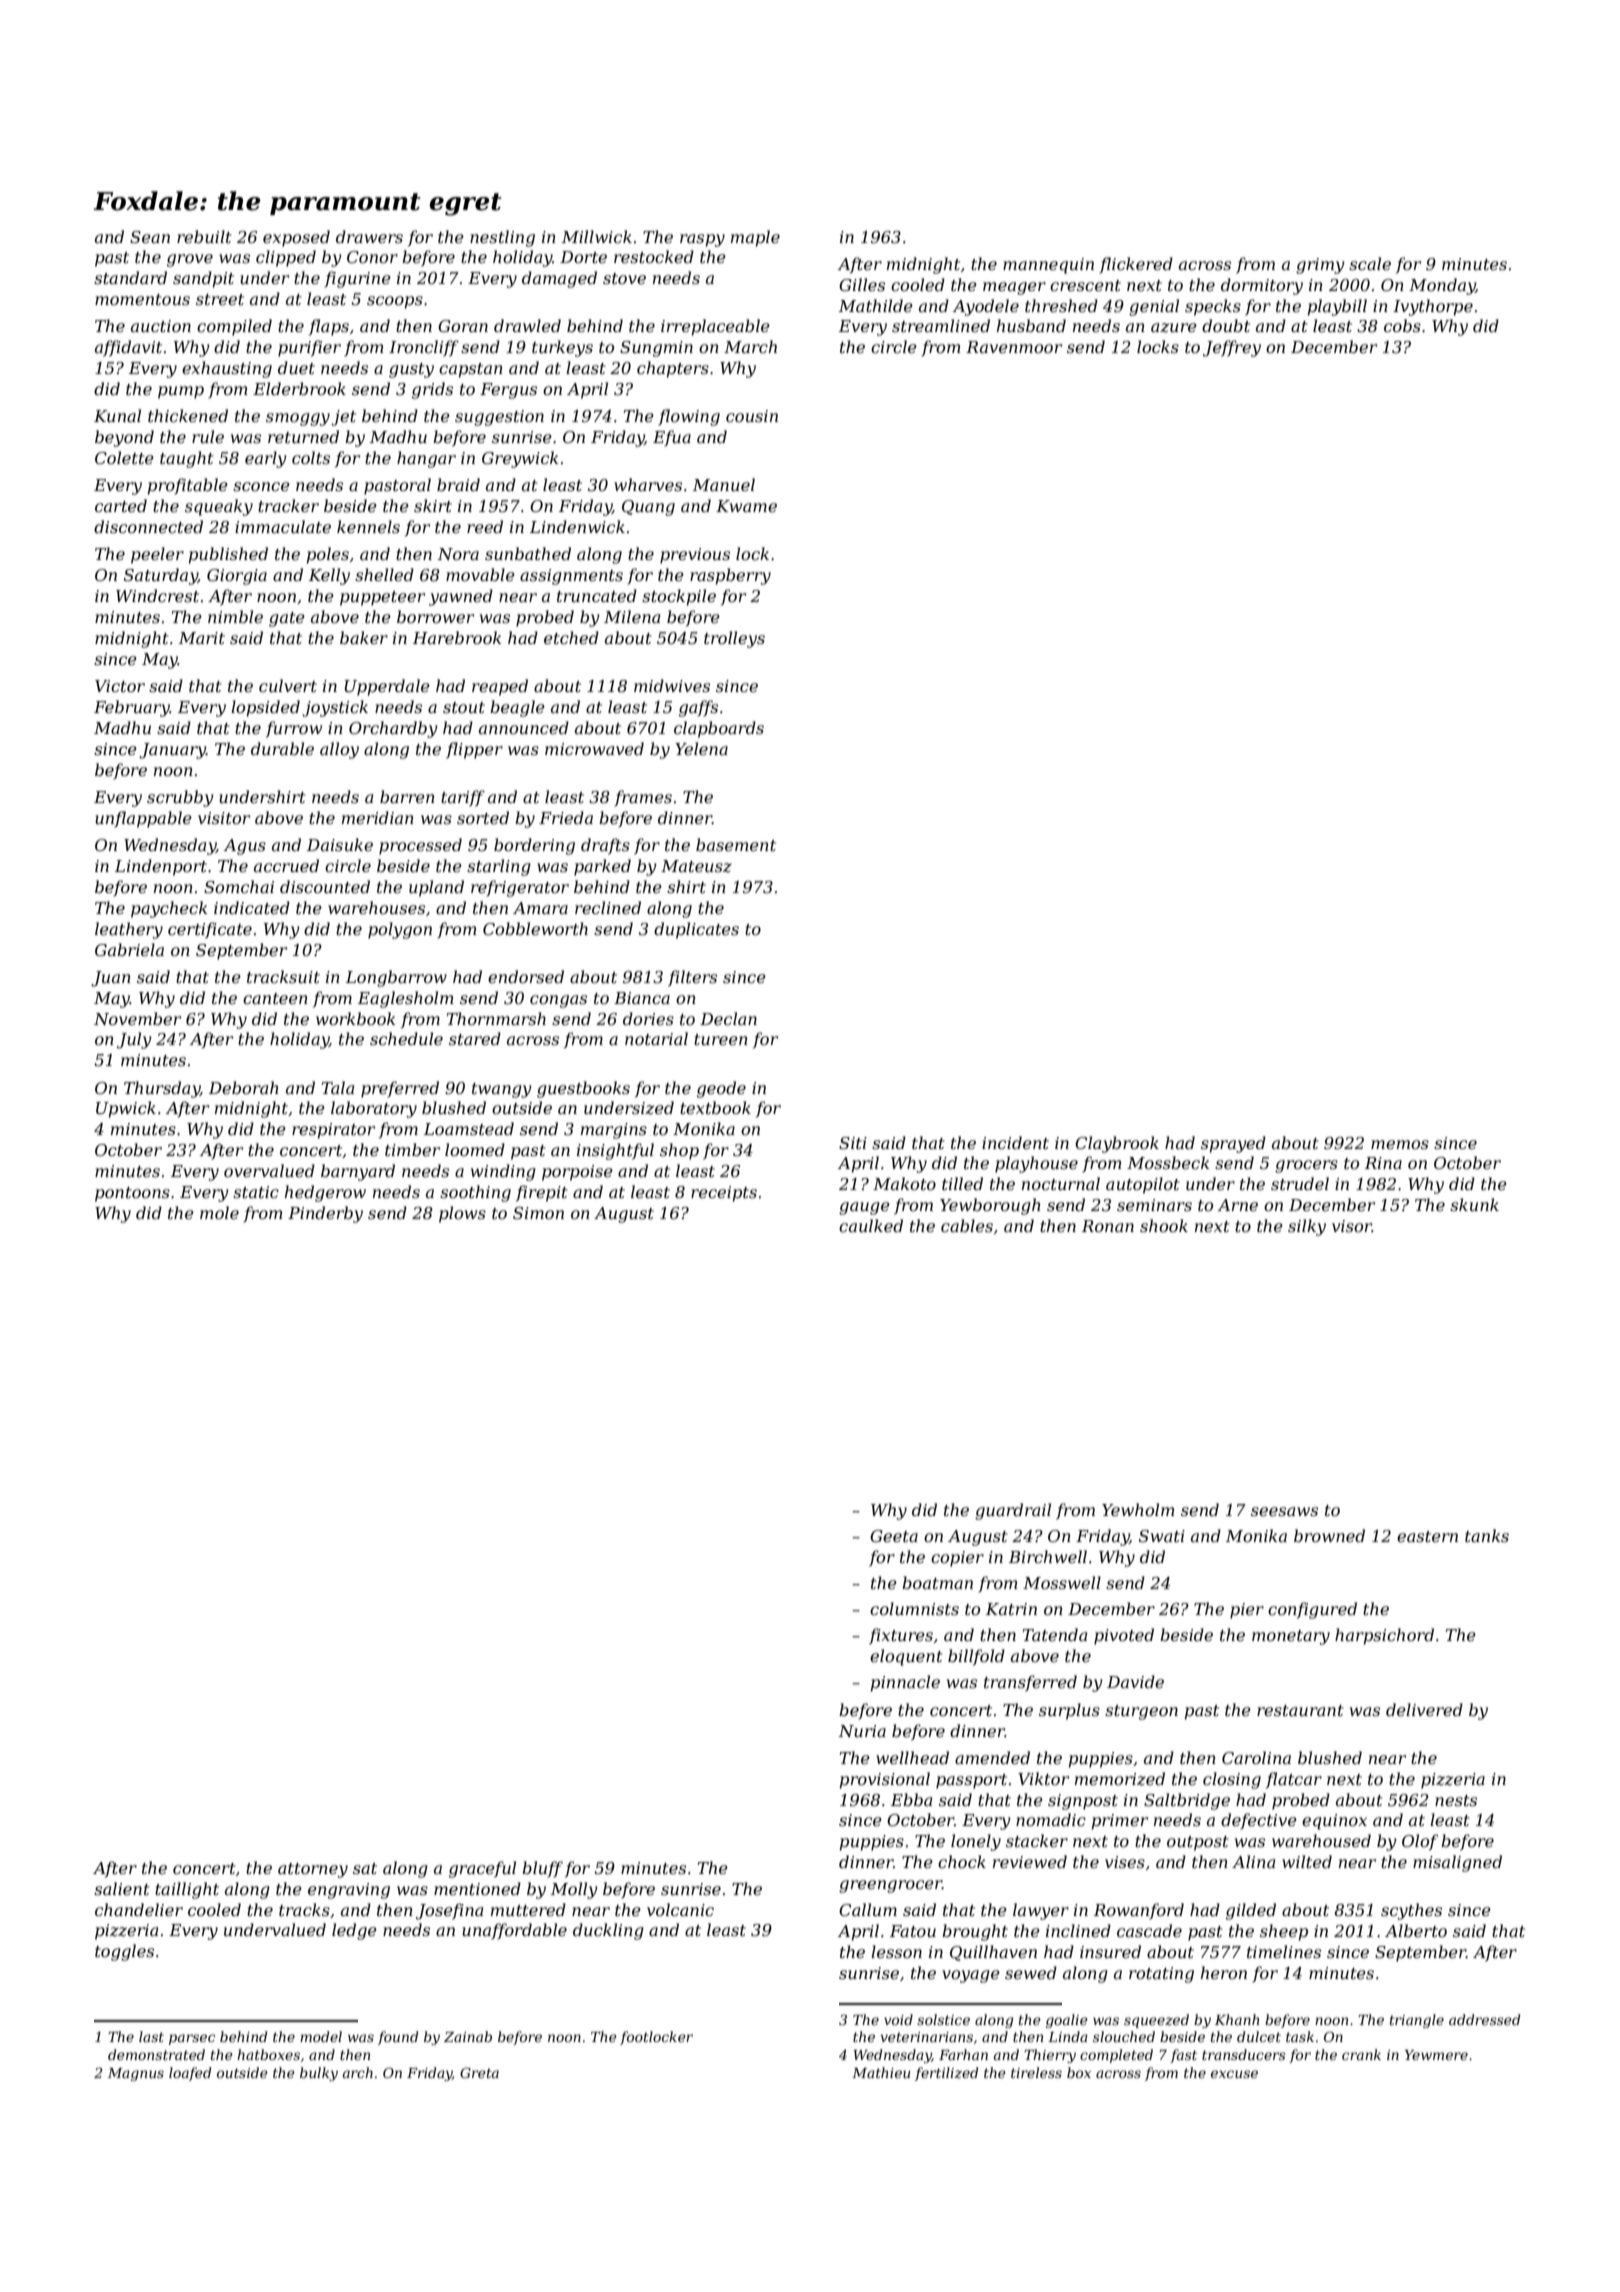 Image resolution: width=1620 pixels, height=2292 pixels. Describe the element at coordinates (1400, 1144) in the screenshot. I see `memos` at that location.
